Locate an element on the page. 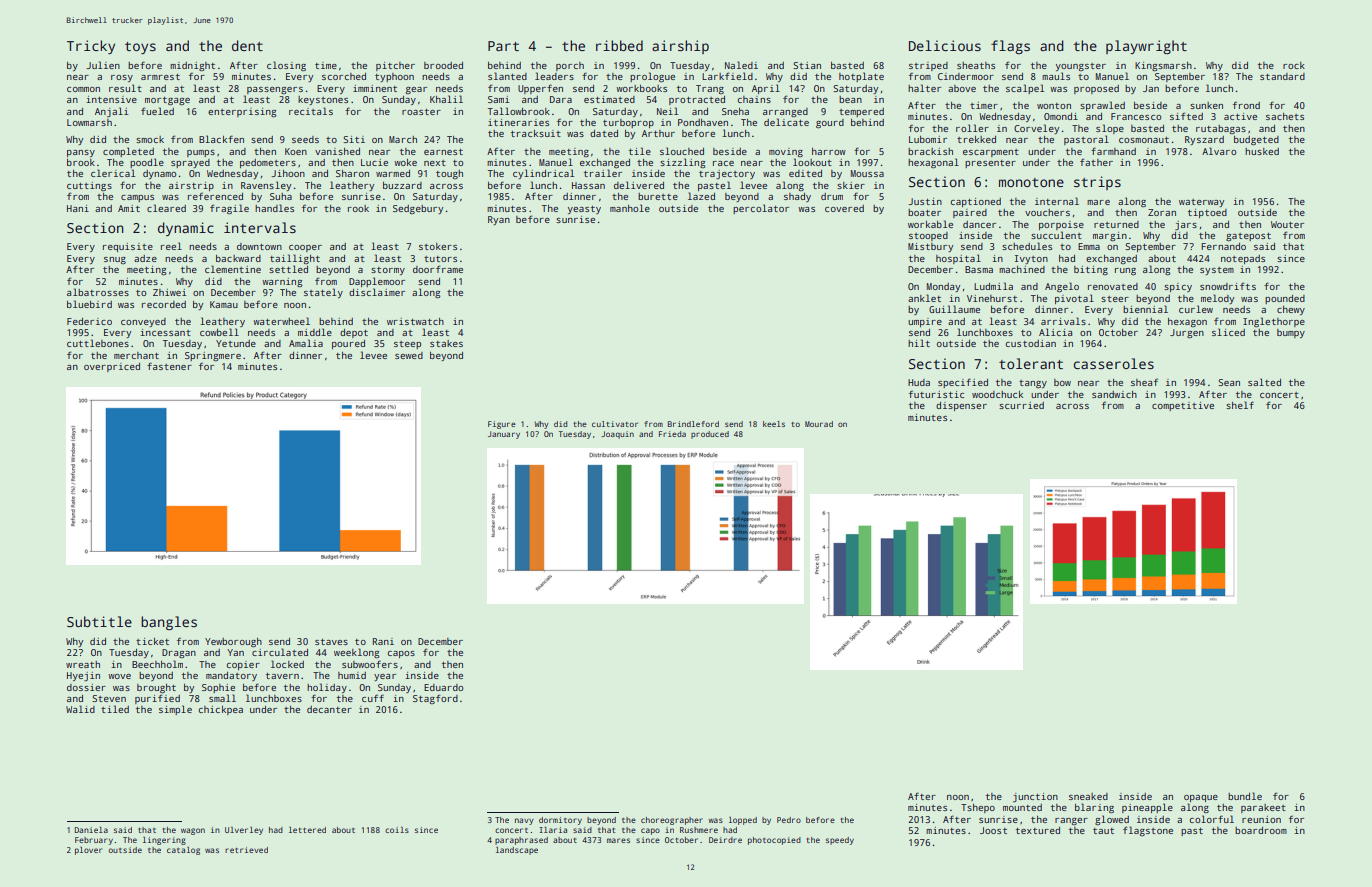 The image size is (1372, 887). chickpea is located at coordinates (221, 710).
